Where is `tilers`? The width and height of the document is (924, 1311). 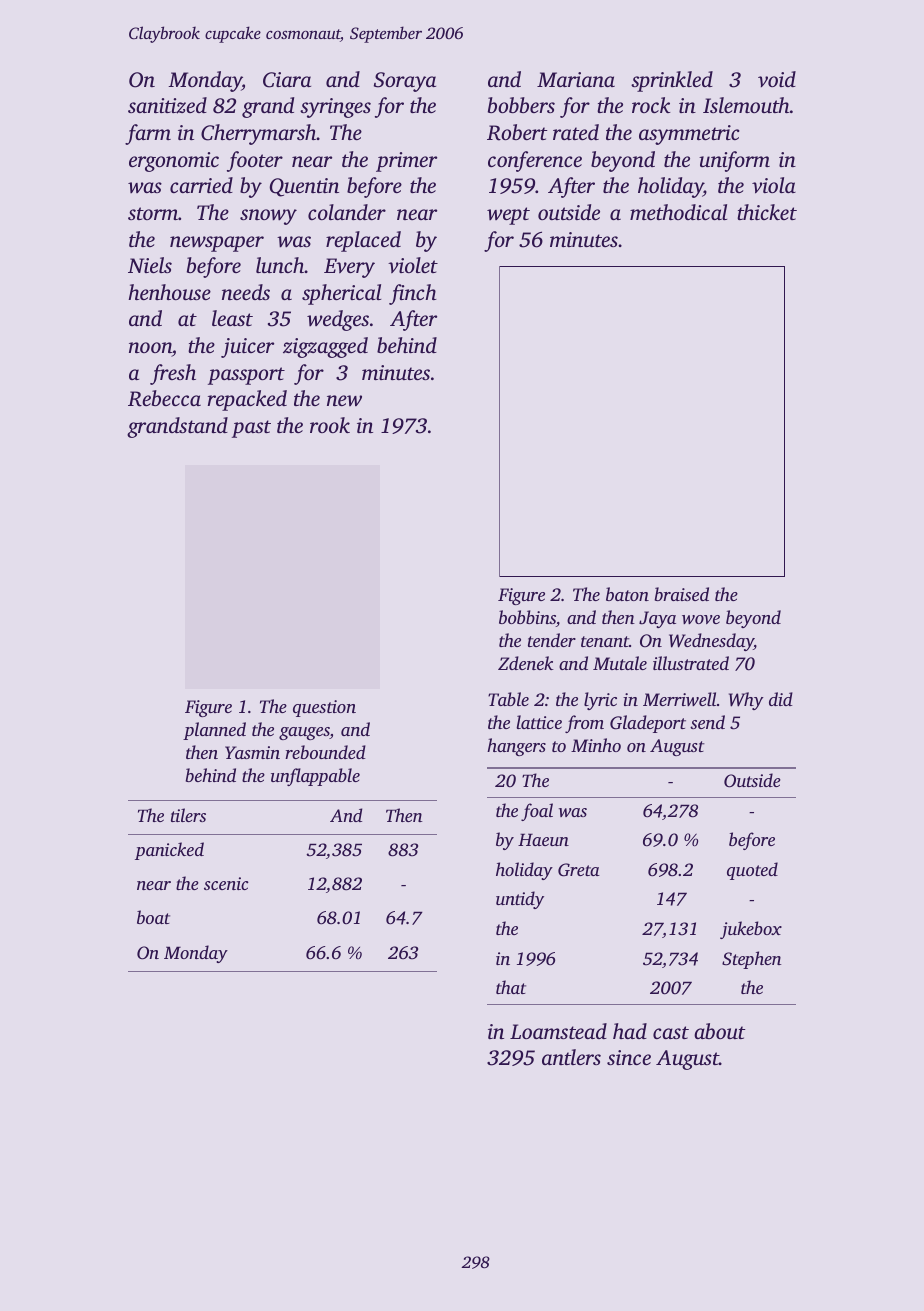 tilers is located at coordinates (188, 815).
